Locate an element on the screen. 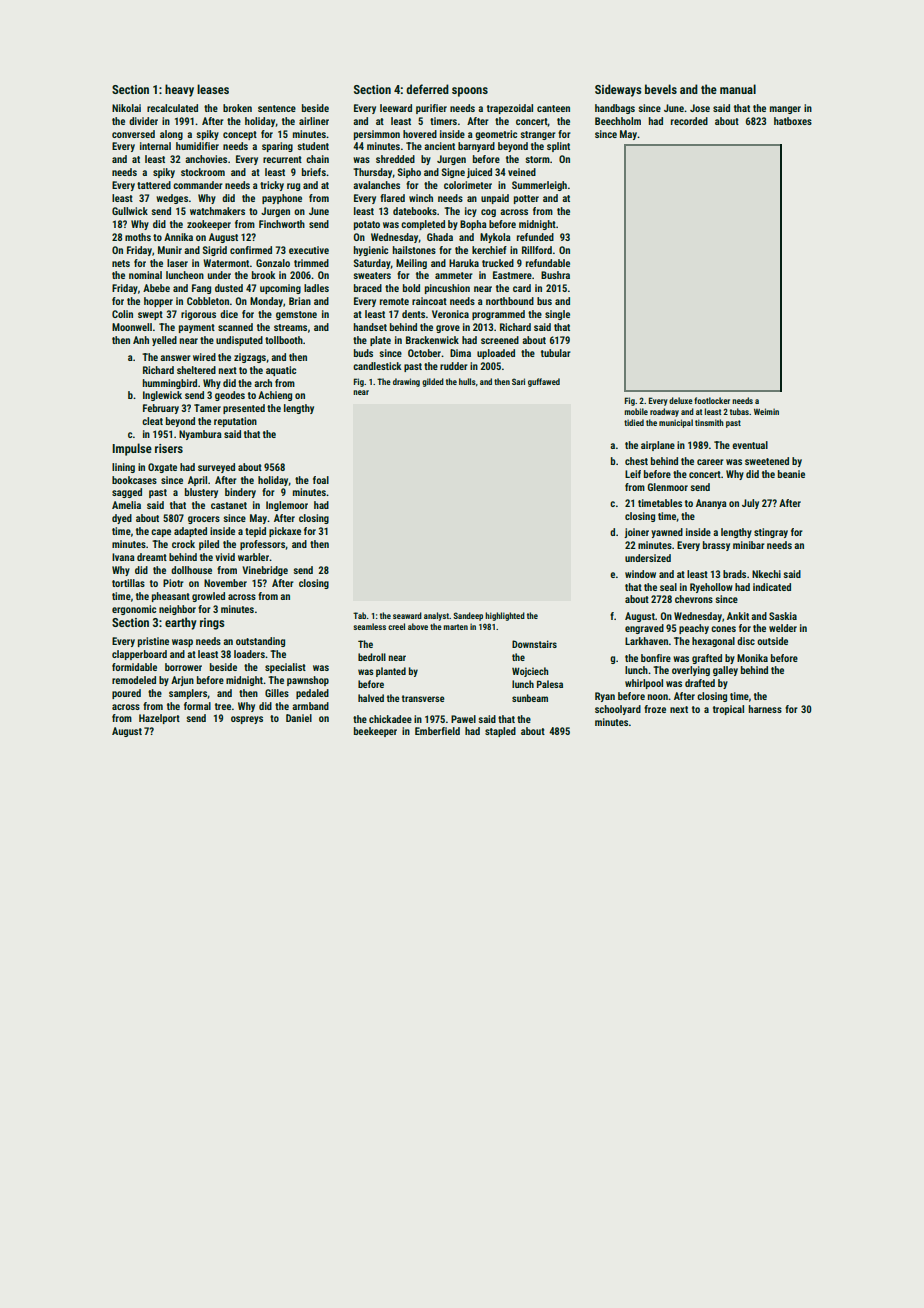 The height and width of the screenshot is (1308, 924). single is located at coordinates (557, 315).
